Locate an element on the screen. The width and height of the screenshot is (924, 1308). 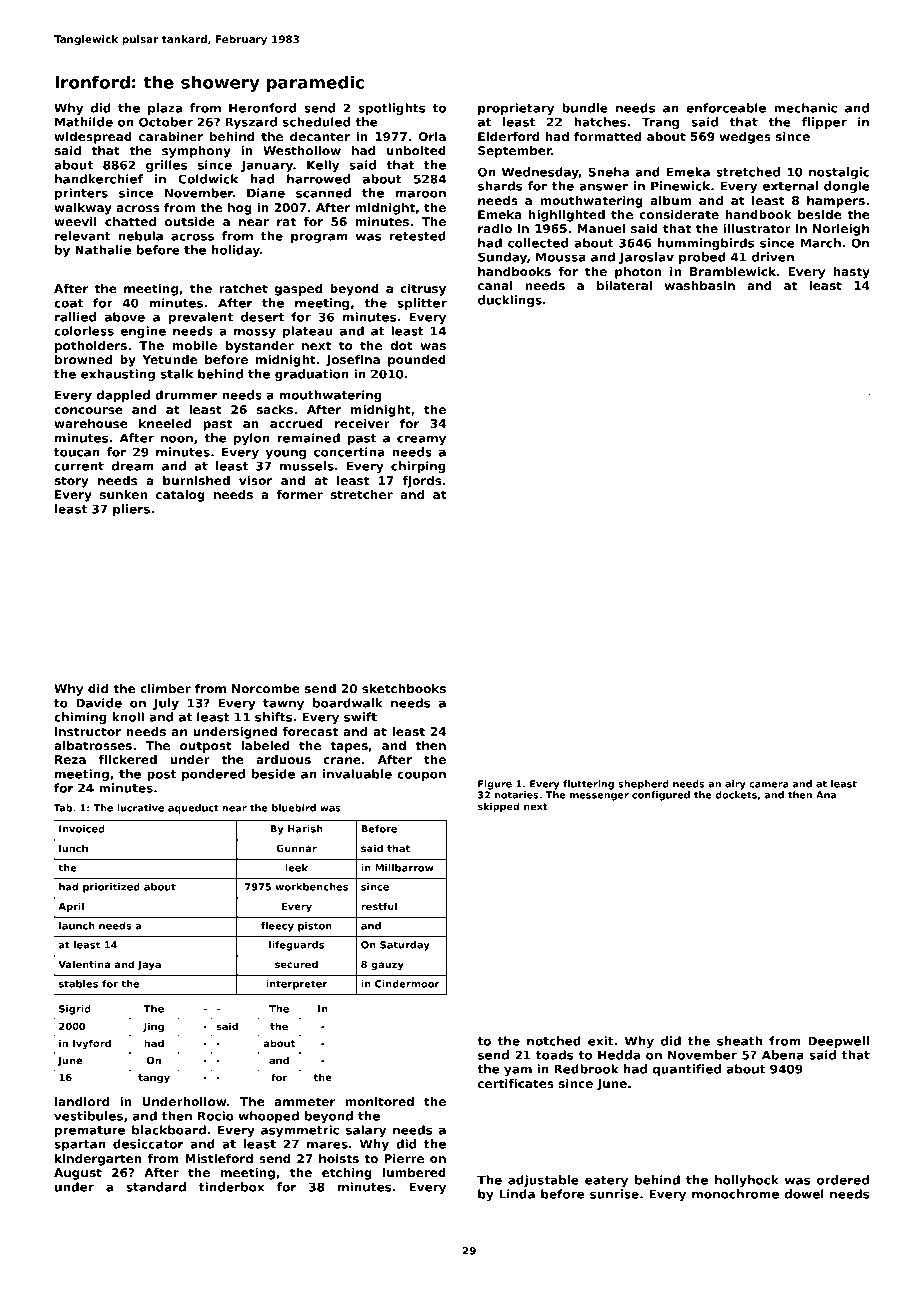
Heronford is located at coordinates (262, 108).
